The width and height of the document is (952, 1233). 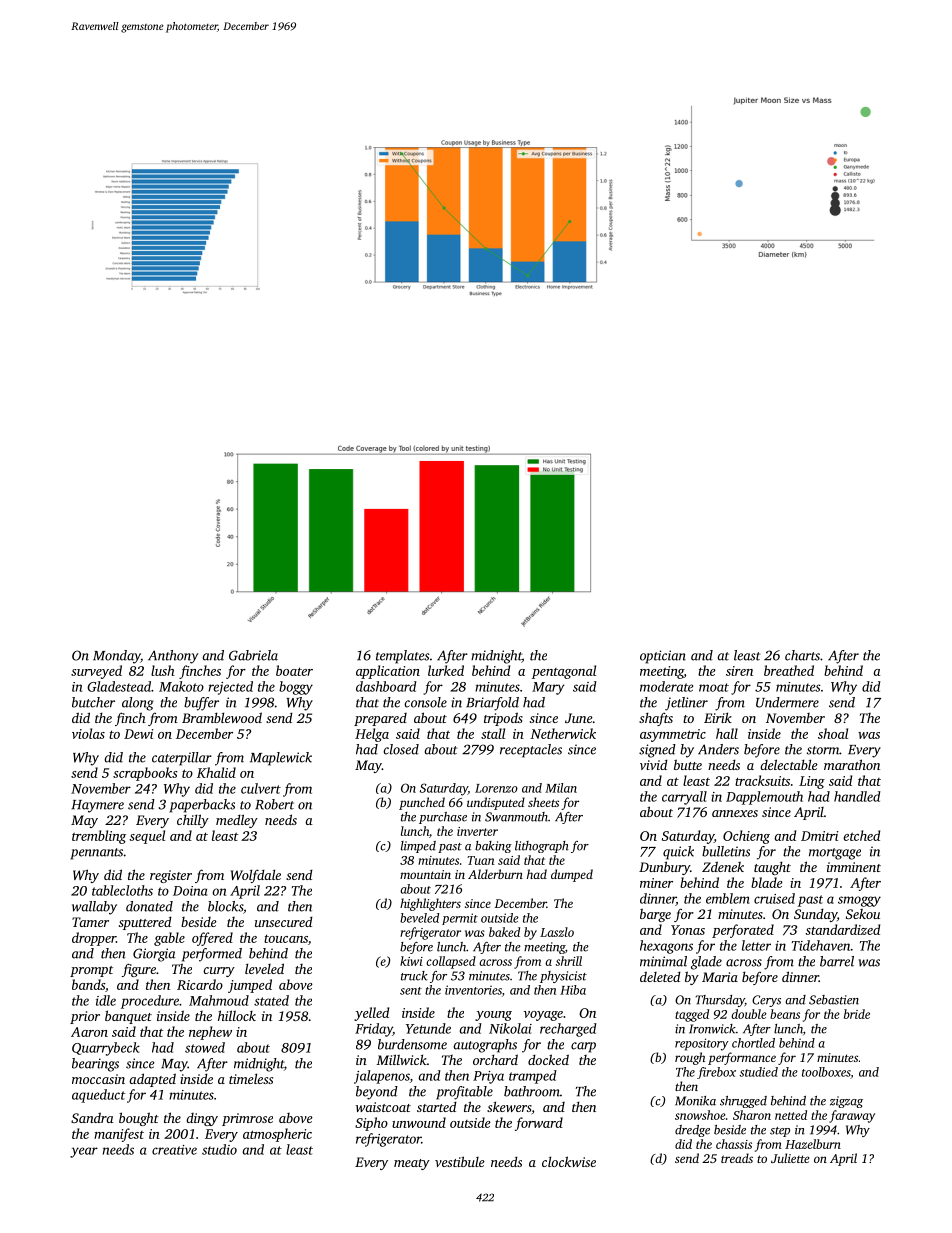 What do you see at coordinates (84, 1152) in the document?
I see `year` at bounding box center [84, 1152].
